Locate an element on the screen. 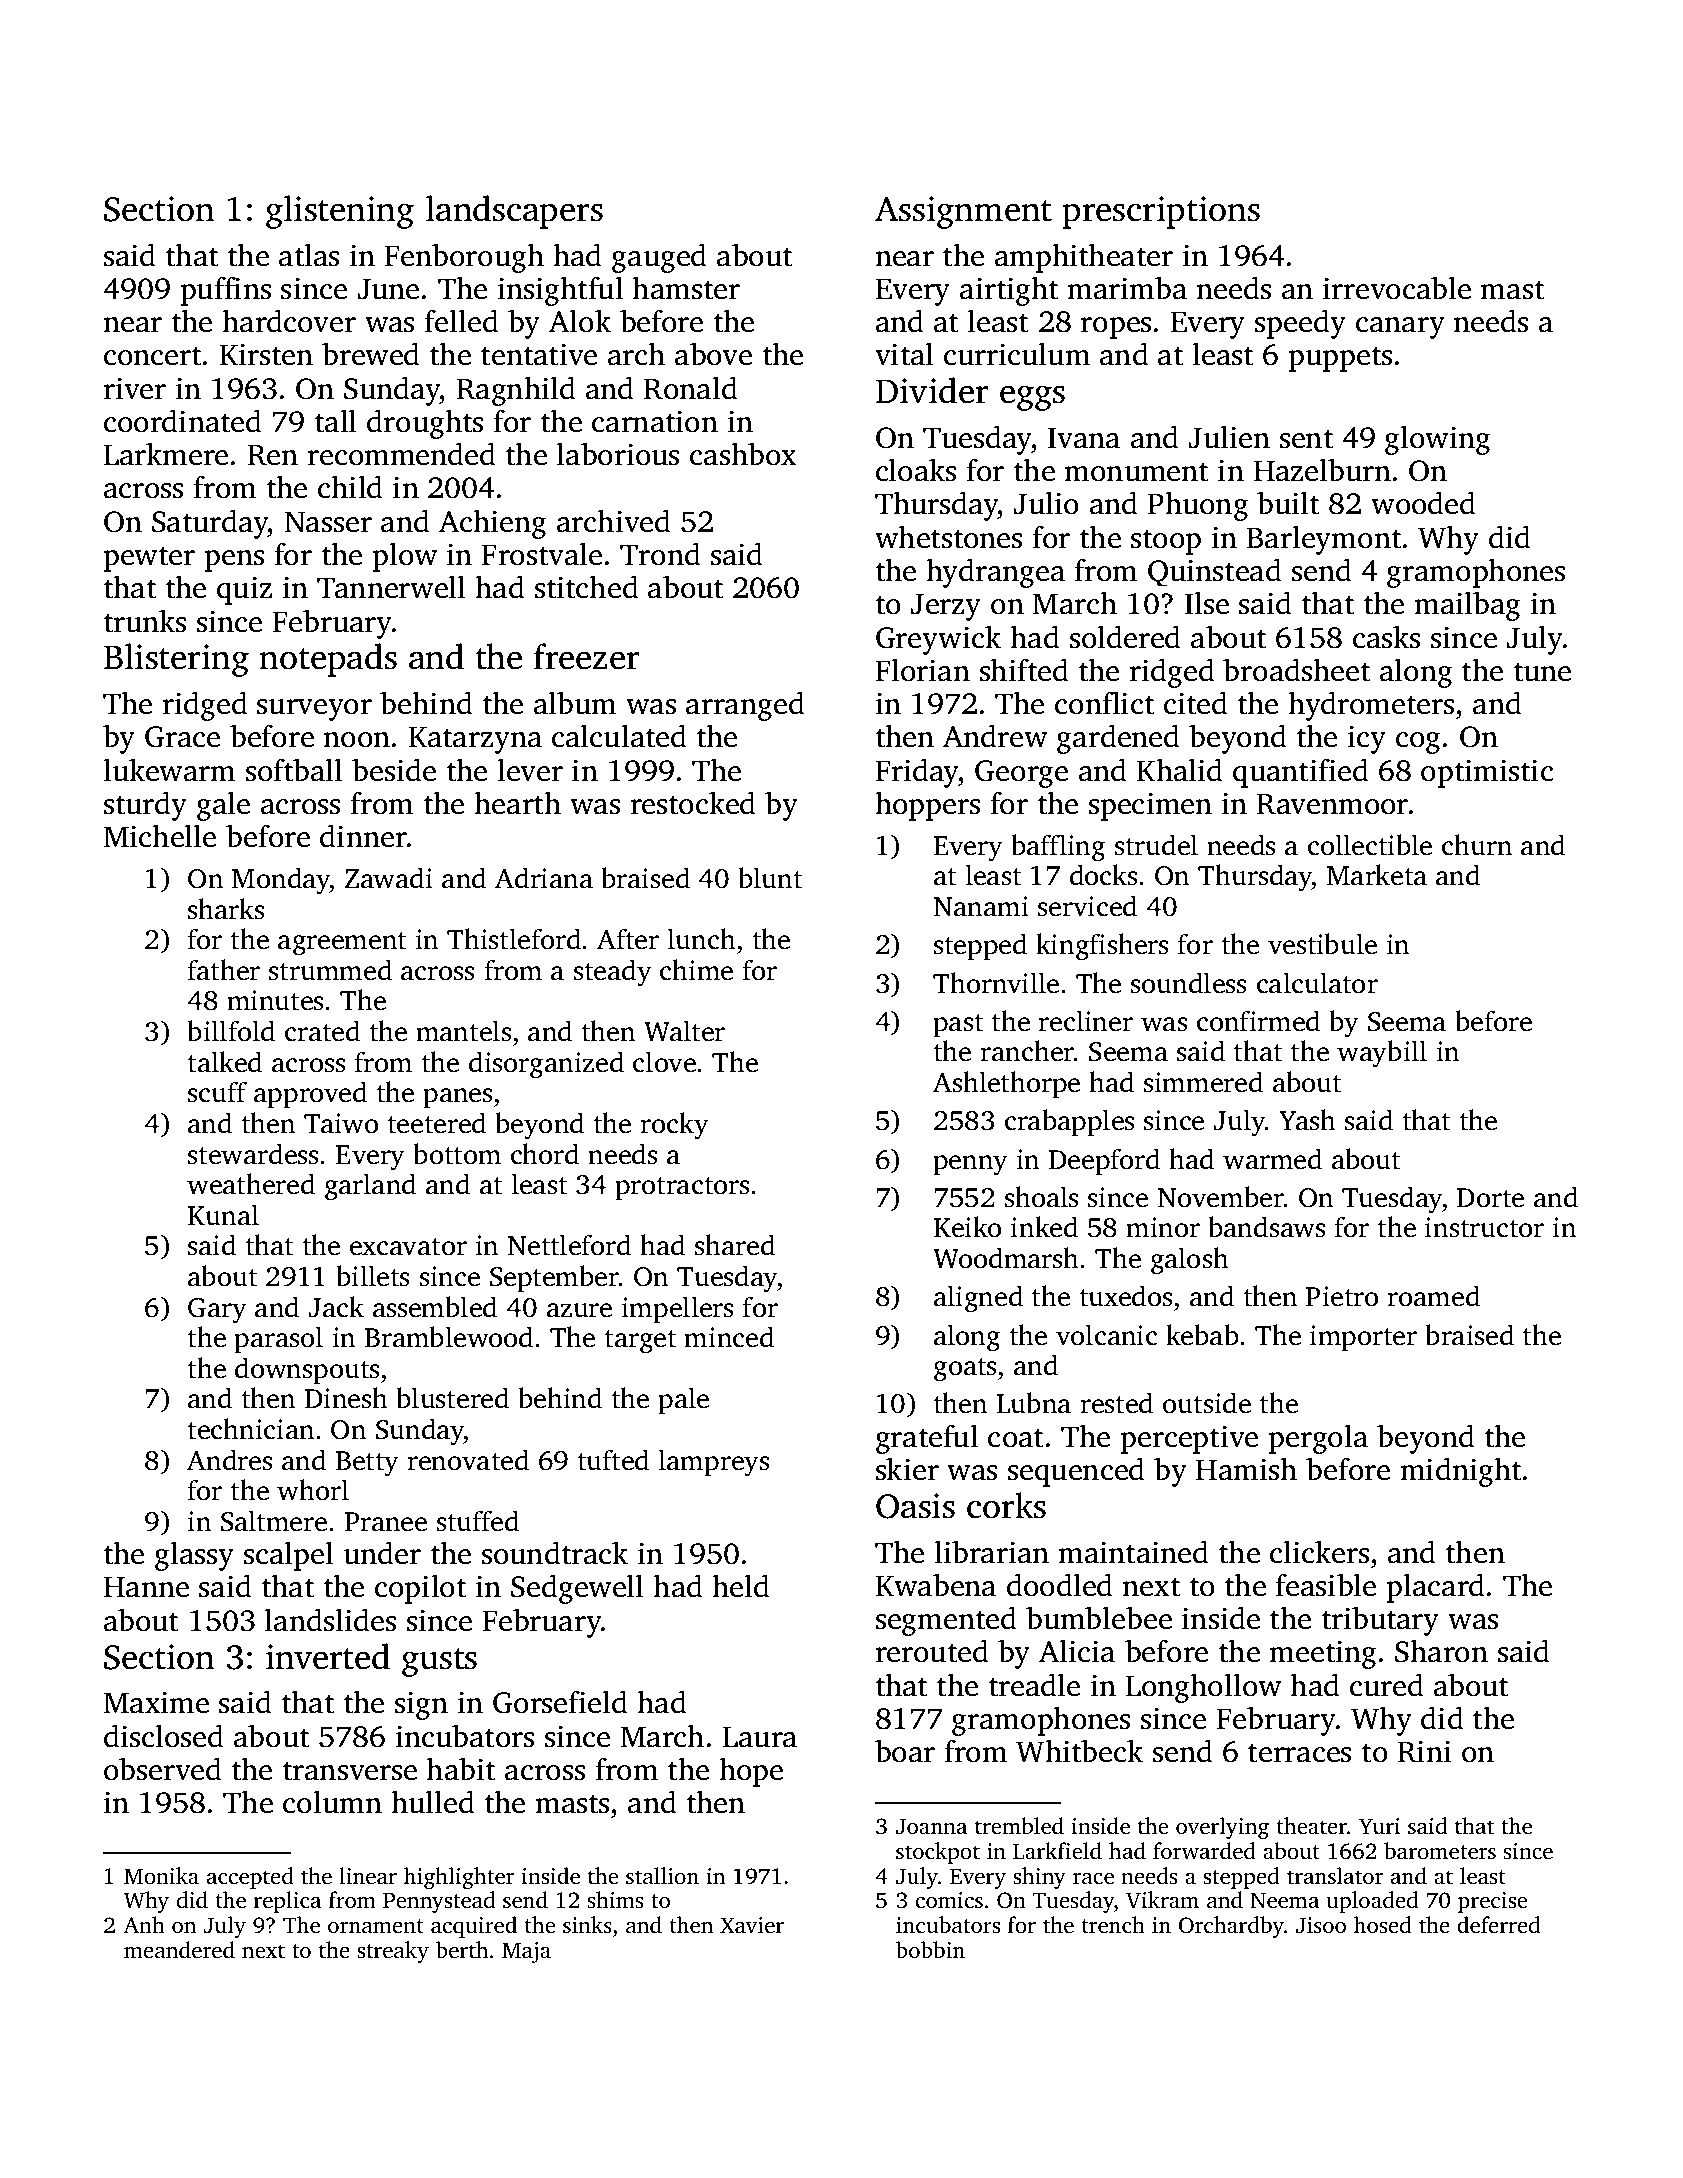  bobbin is located at coordinates (930, 1950).
